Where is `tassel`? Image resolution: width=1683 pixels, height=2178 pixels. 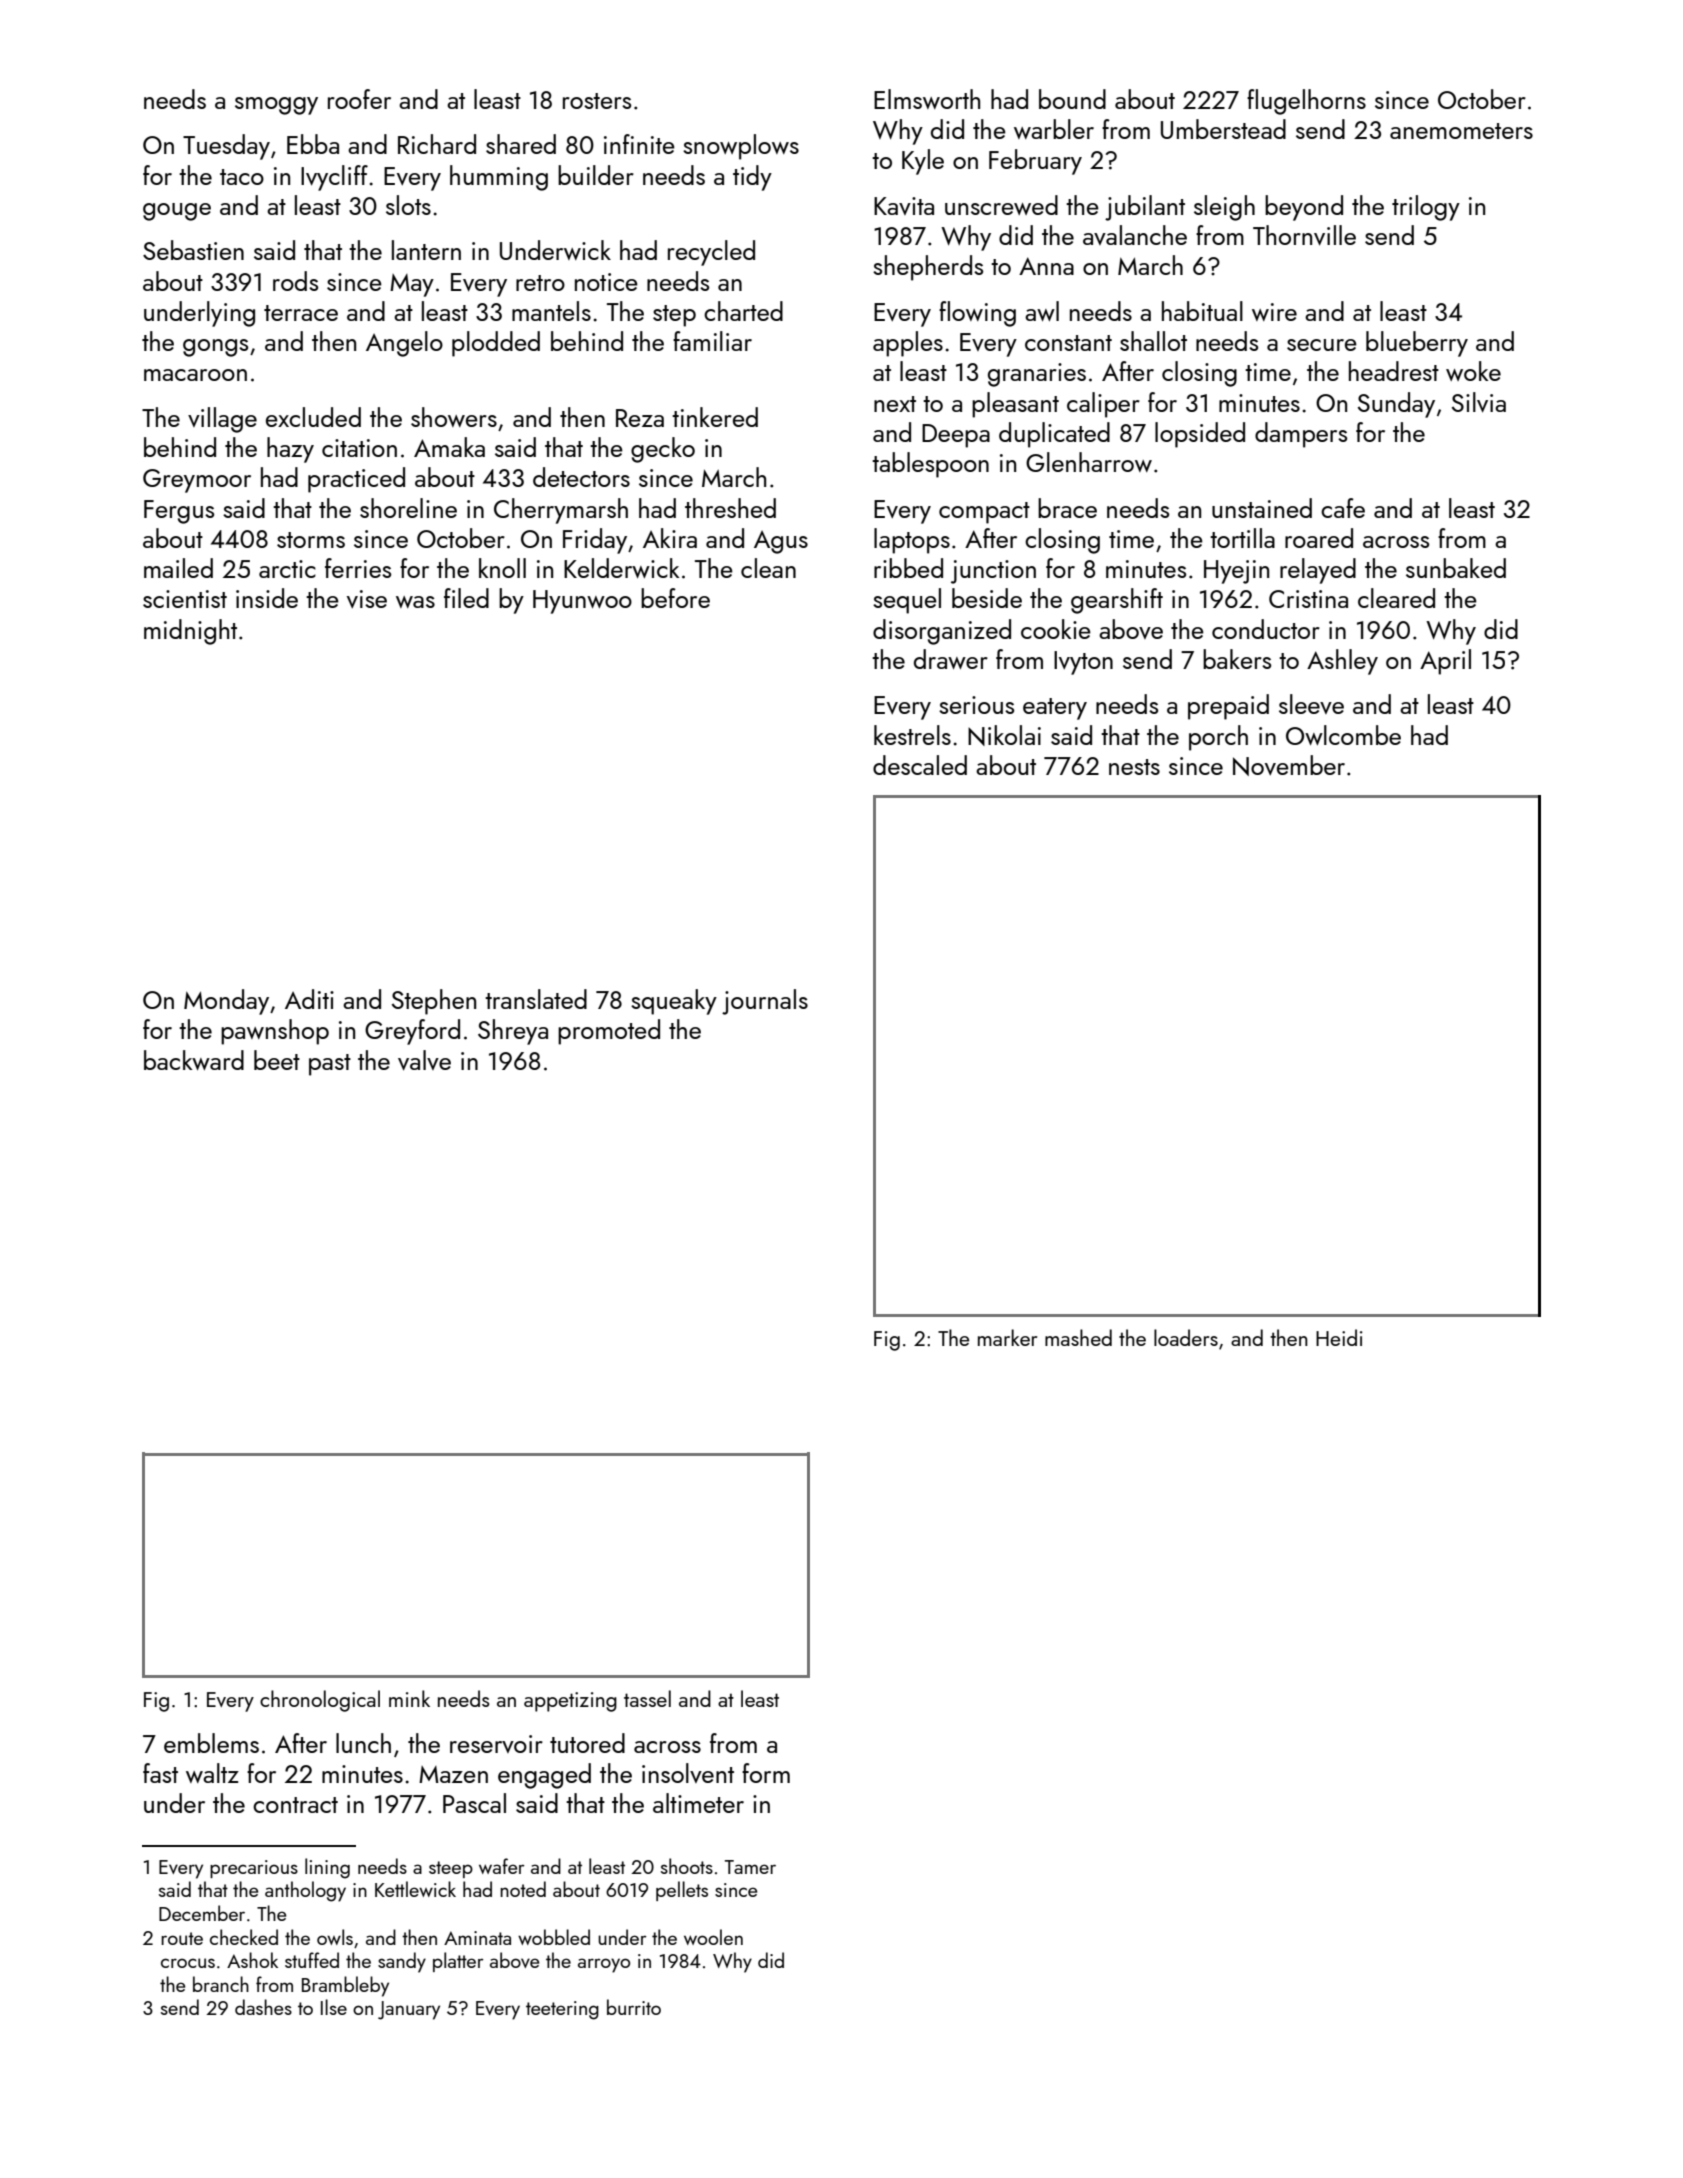
tassel is located at coordinates (647, 1698).
